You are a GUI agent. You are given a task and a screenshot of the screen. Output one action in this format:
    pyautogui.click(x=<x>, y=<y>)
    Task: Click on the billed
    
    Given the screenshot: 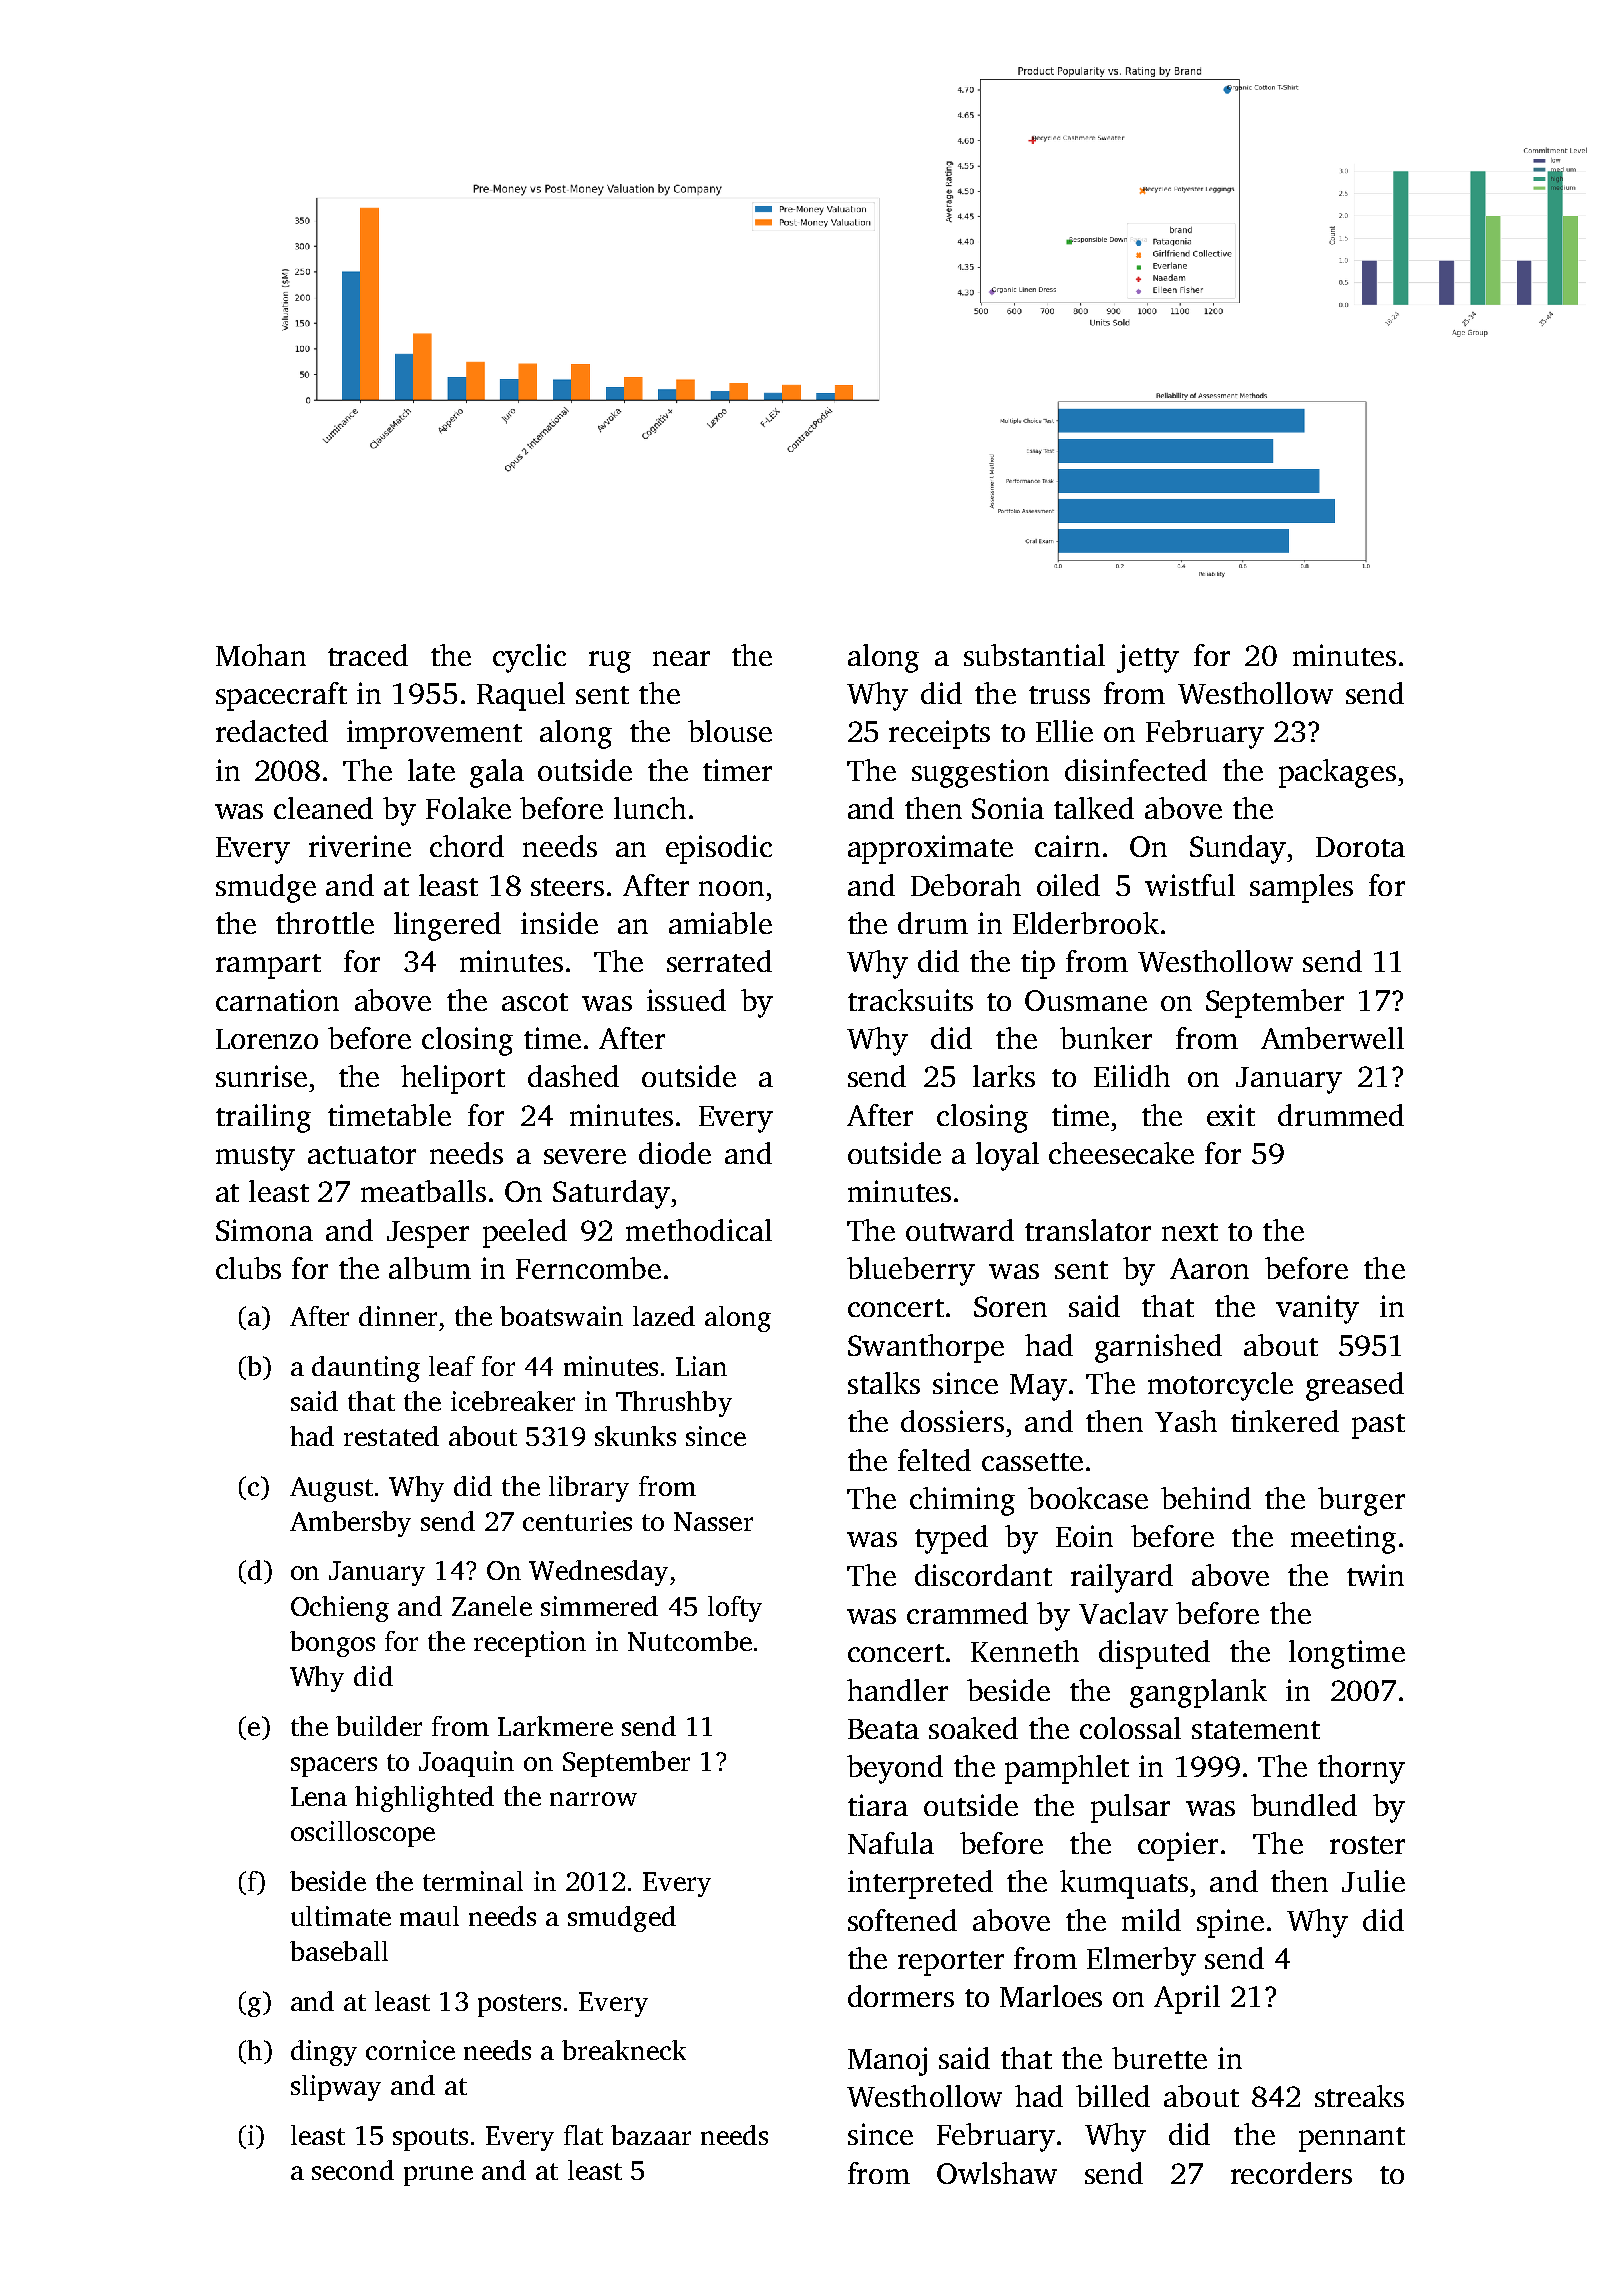 What is the action you would take?
    pyautogui.click(x=1113, y=2096)
